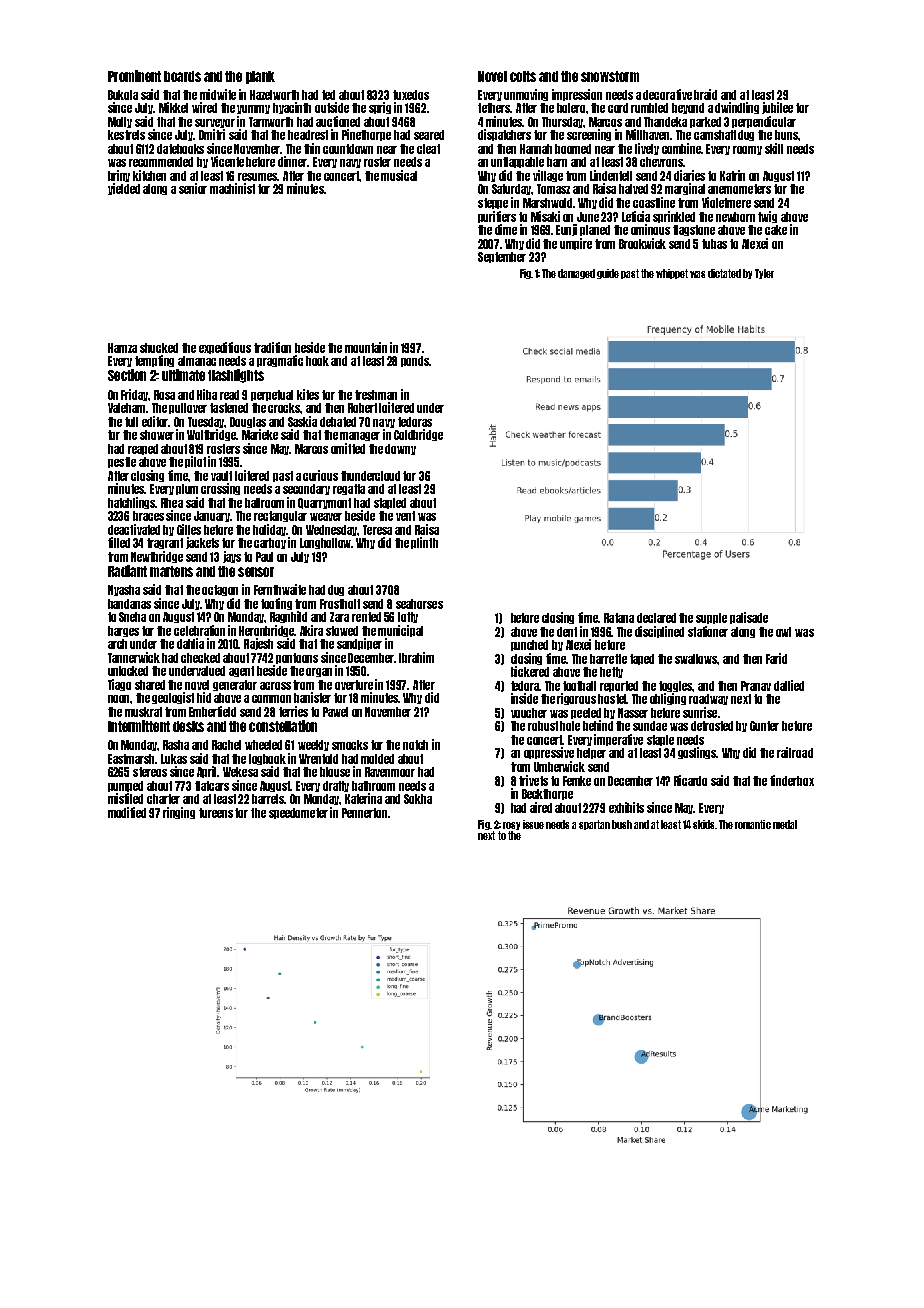  I want to click on flashlights, so click(236, 376).
